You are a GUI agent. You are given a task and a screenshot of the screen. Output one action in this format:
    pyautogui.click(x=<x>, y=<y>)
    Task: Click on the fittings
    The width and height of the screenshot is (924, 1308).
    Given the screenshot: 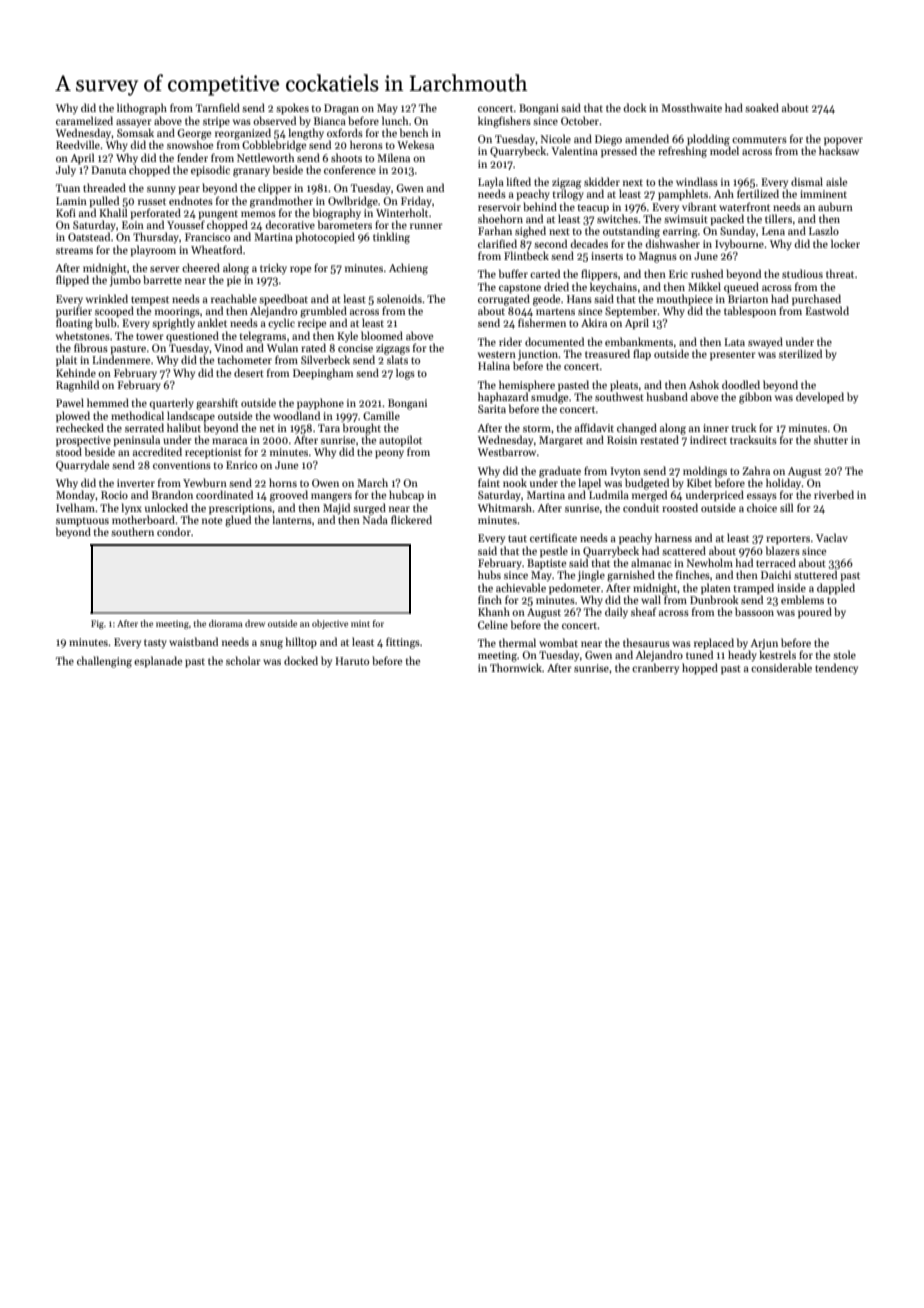 What is the action you would take?
    pyautogui.click(x=403, y=643)
